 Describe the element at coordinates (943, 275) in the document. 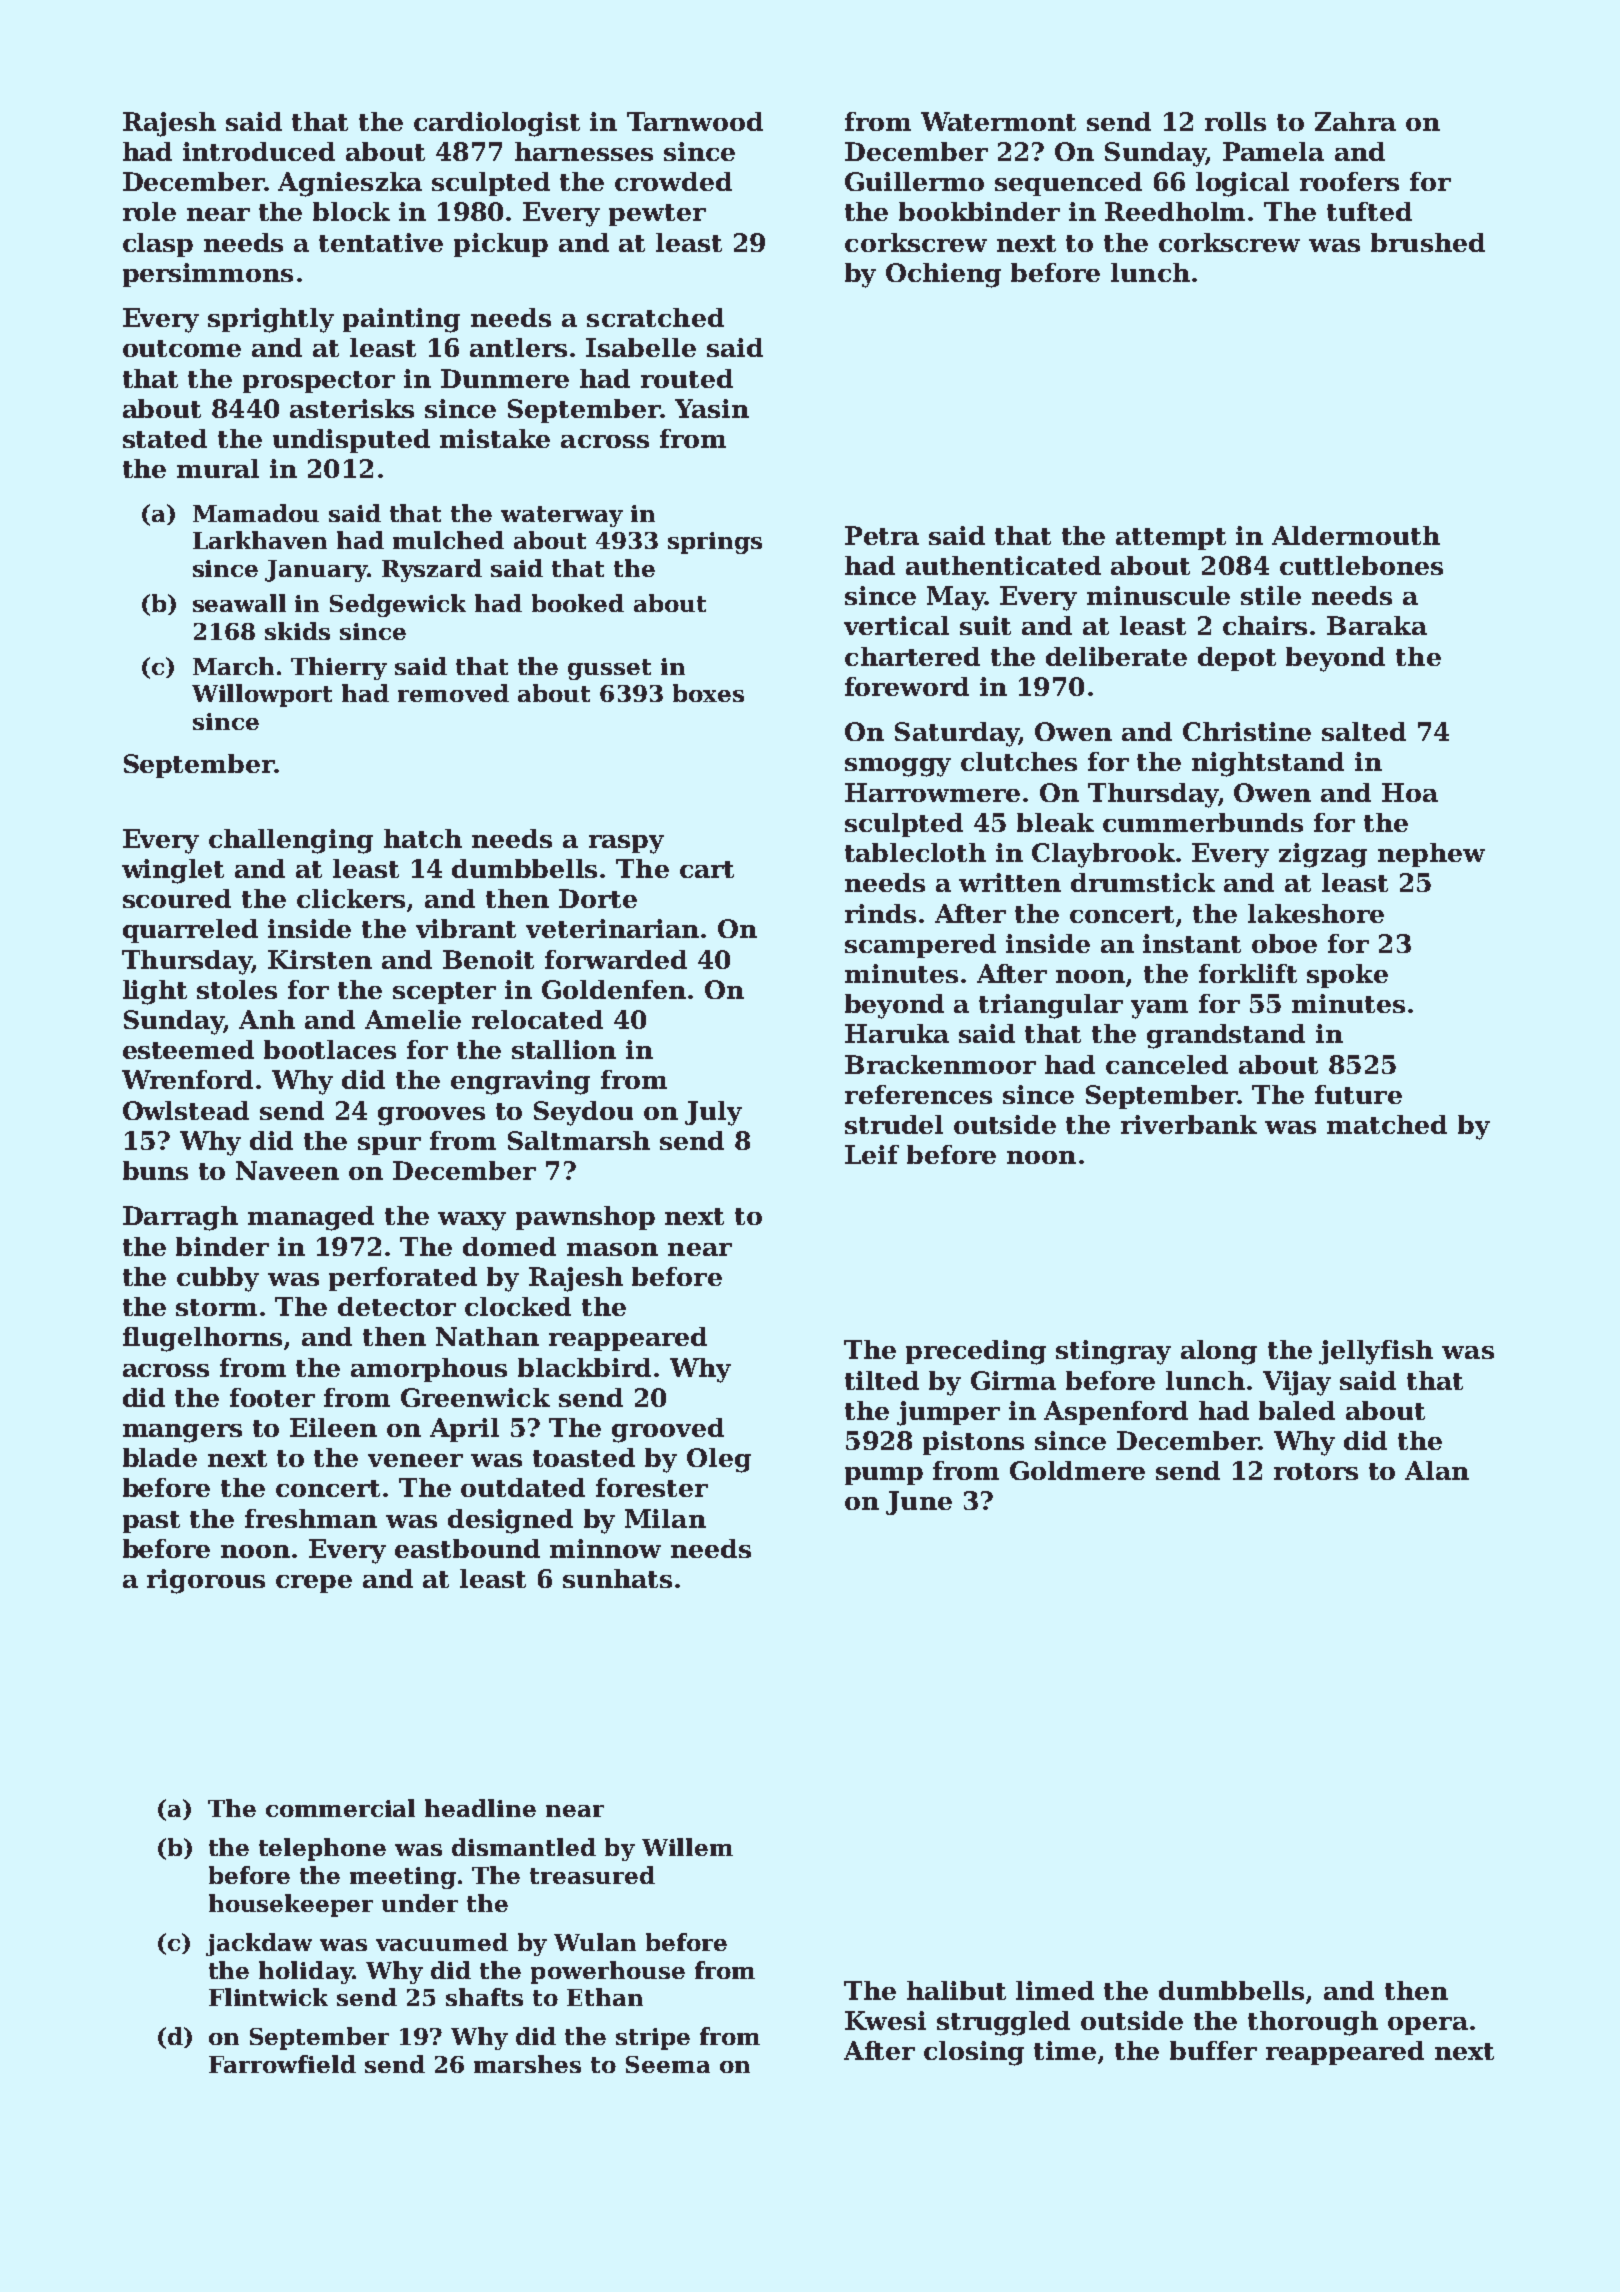

I see `Ochieng` at that location.
